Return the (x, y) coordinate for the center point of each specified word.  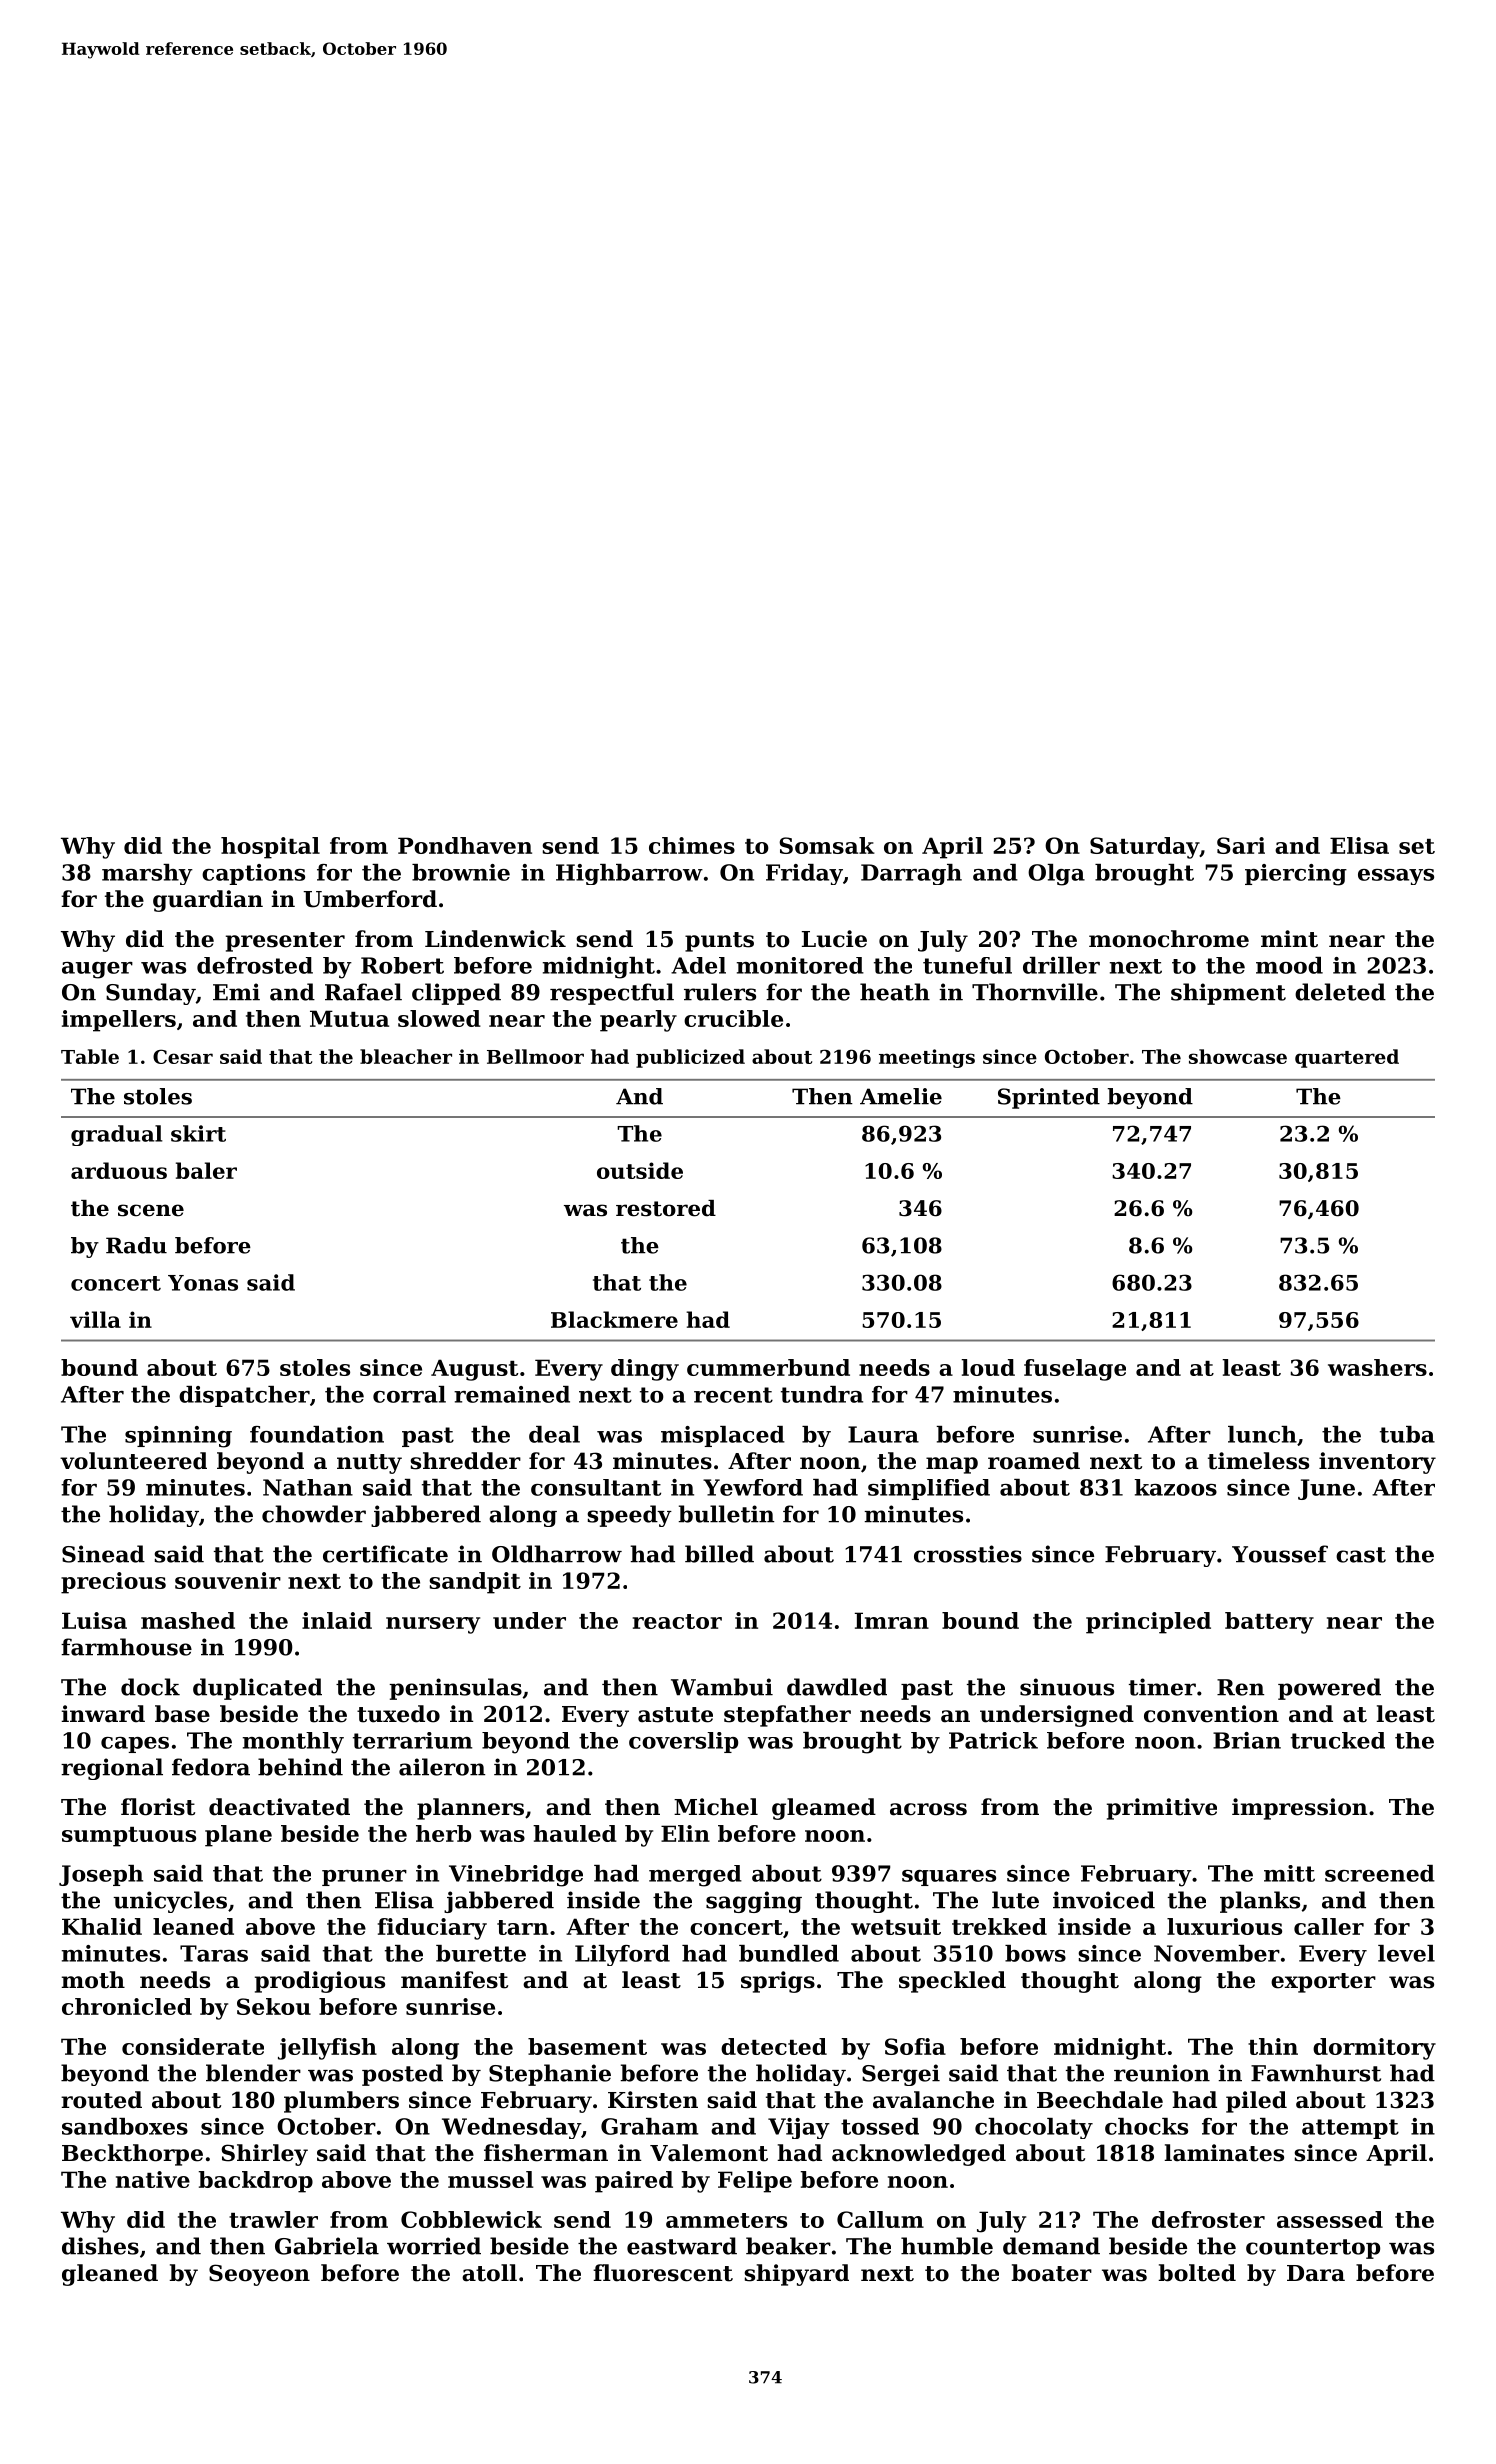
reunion (1162, 2073)
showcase (1238, 1056)
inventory (1377, 1463)
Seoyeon (259, 2275)
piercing (1296, 875)
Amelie (901, 1096)
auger (97, 970)
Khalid (102, 1926)
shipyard (796, 2275)
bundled (789, 1953)
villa (95, 1319)
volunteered (133, 1461)
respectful (612, 994)
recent (733, 1395)
